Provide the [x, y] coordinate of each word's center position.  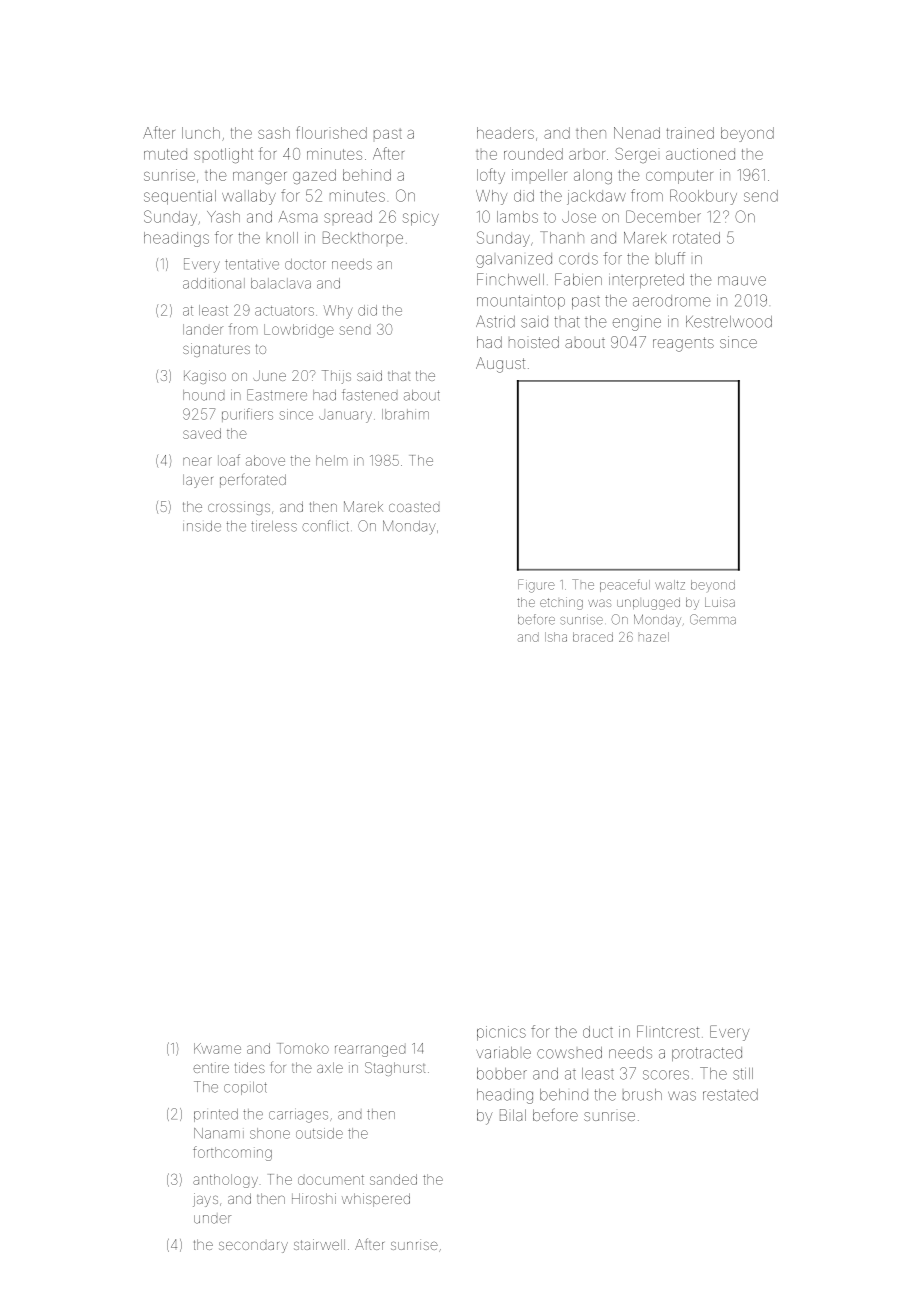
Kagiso [205, 377]
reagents [683, 344]
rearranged [370, 1051]
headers [505, 133]
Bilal [513, 1115]
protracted [707, 1054]
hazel [654, 637]
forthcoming [232, 1153]
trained [690, 133]
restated [730, 1095]
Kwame [217, 1048]
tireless [274, 526]
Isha [556, 637]
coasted [414, 507]
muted [165, 154]
